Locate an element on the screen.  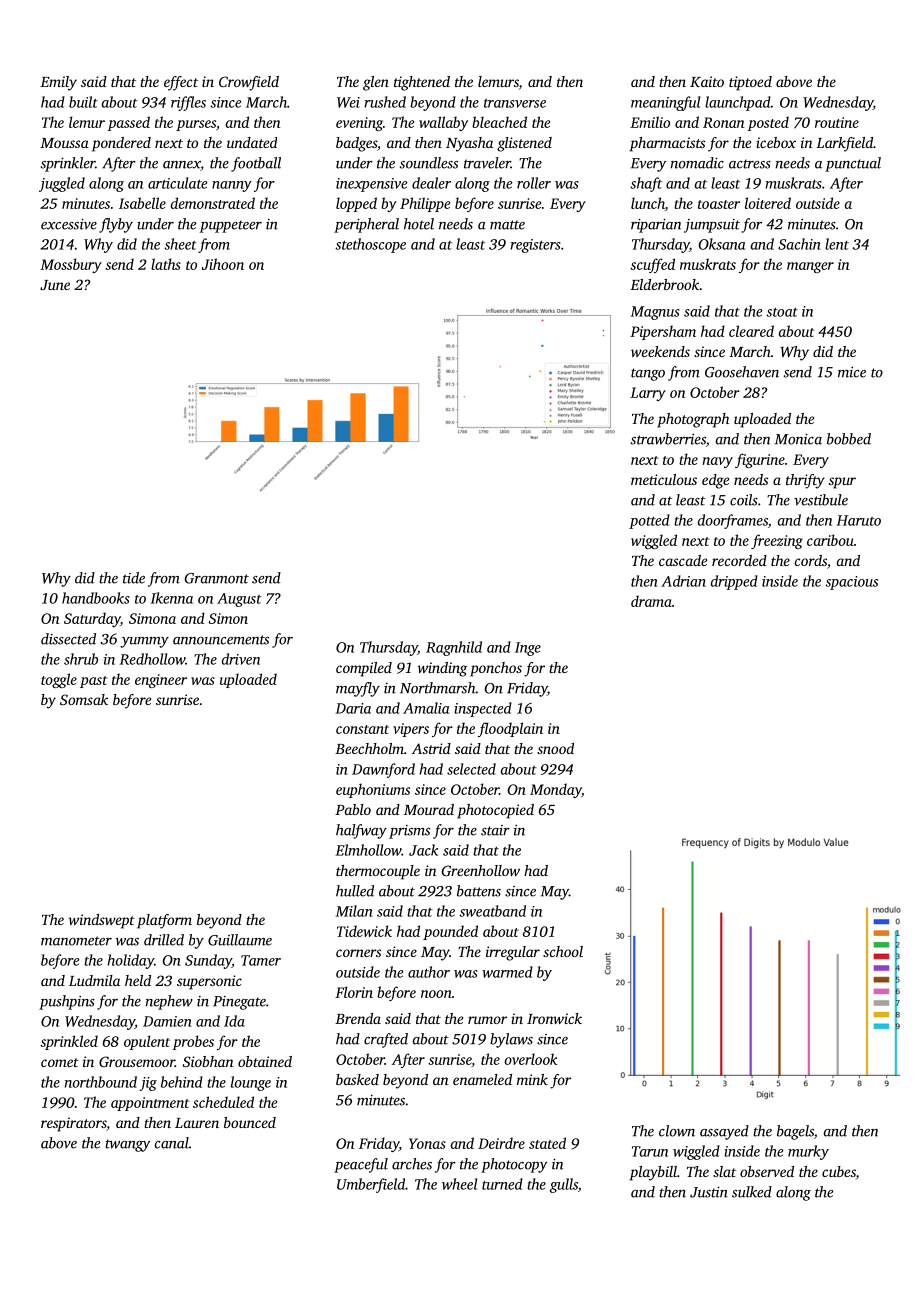
manometer is located at coordinates (76, 941).
